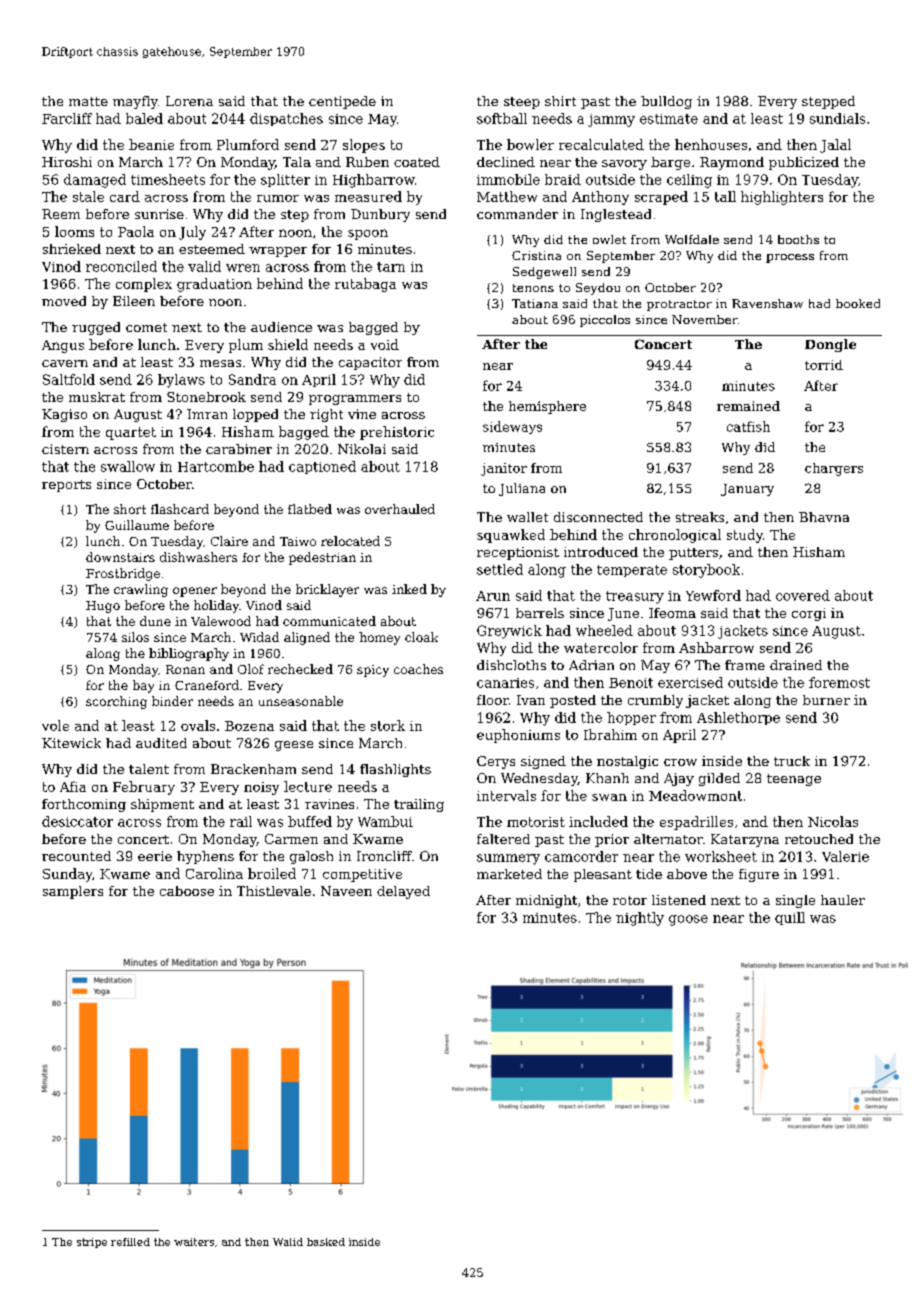  I want to click on delayed, so click(403, 892).
